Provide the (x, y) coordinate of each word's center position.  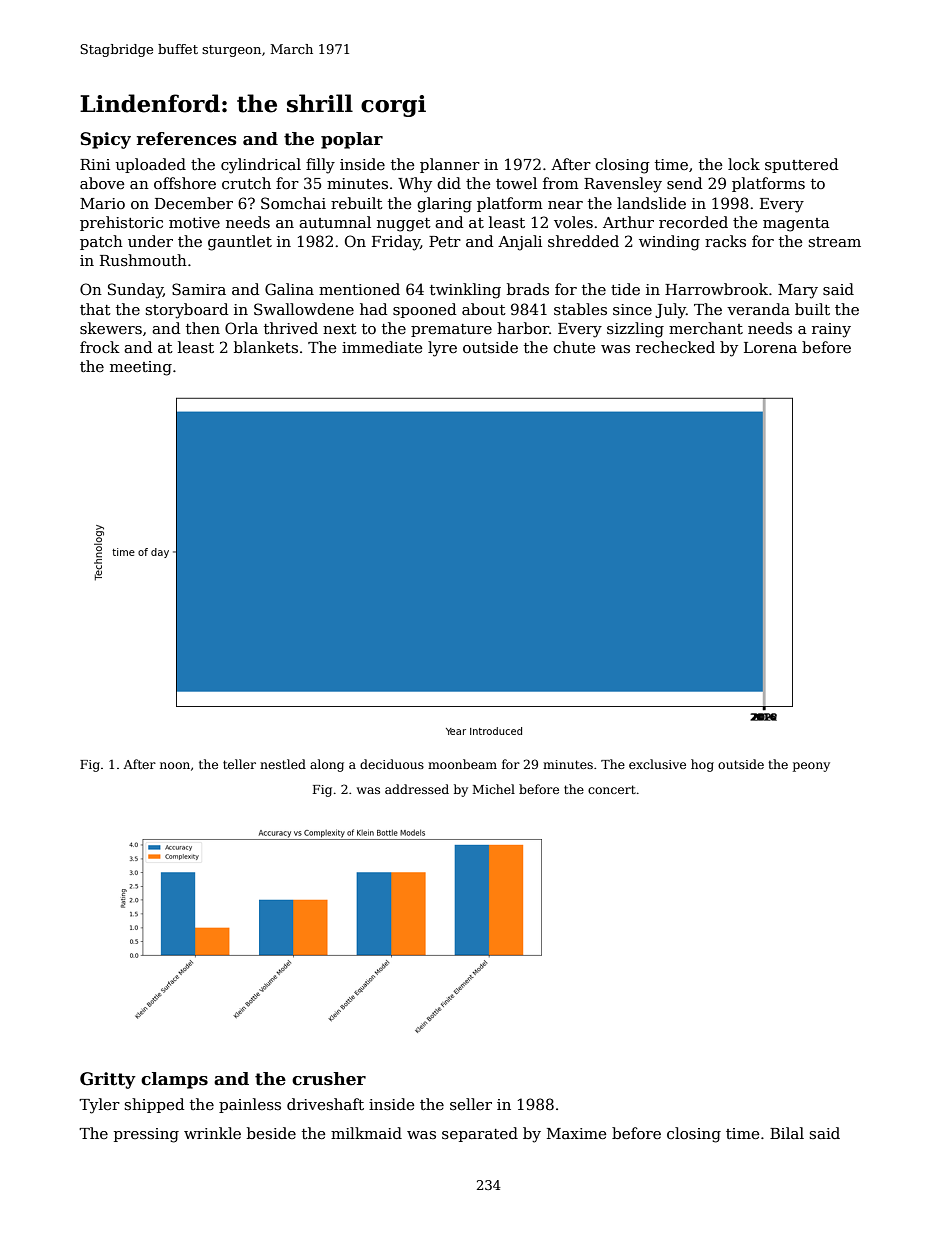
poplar (352, 140)
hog (702, 765)
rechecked (675, 347)
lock (744, 164)
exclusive (657, 764)
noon (175, 765)
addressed (417, 789)
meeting (141, 368)
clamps (174, 1080)
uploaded (151, 165)
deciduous (392, 764)
